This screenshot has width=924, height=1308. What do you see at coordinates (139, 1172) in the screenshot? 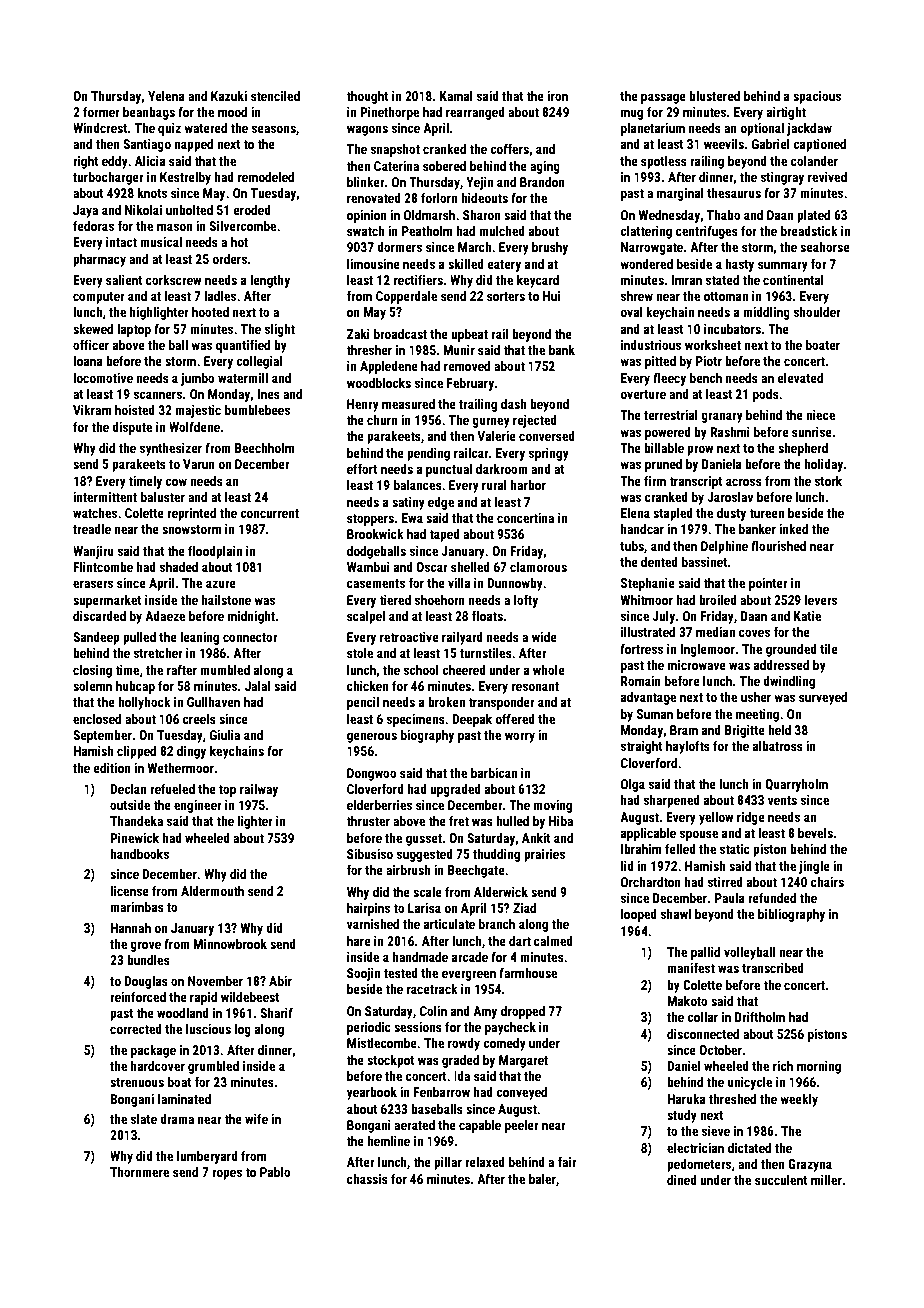
I see `Thornmere` at bounding box center [139, 1172].
